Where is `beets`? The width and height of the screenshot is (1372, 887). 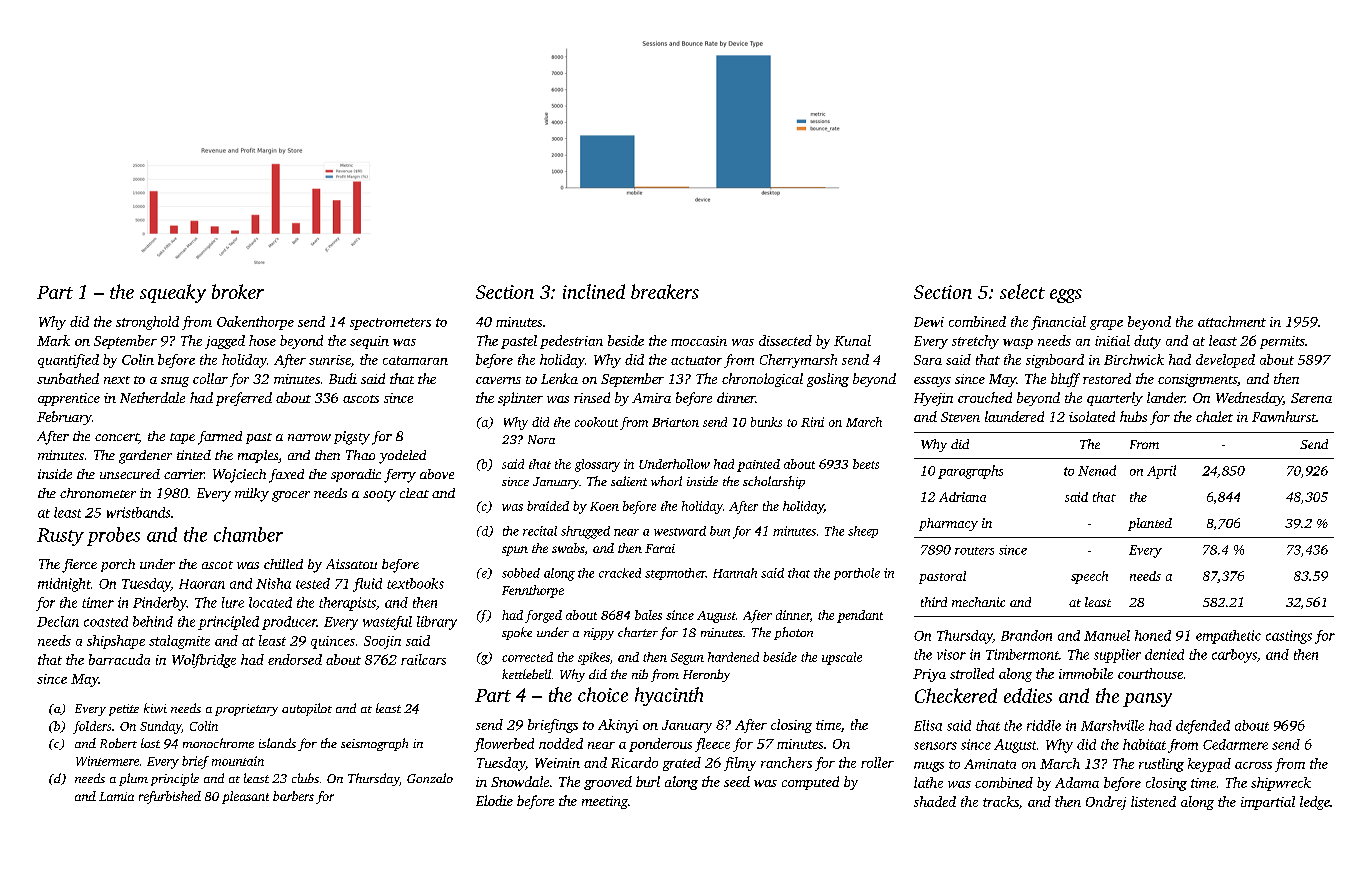
beets is located at coordinates (866, 464).
